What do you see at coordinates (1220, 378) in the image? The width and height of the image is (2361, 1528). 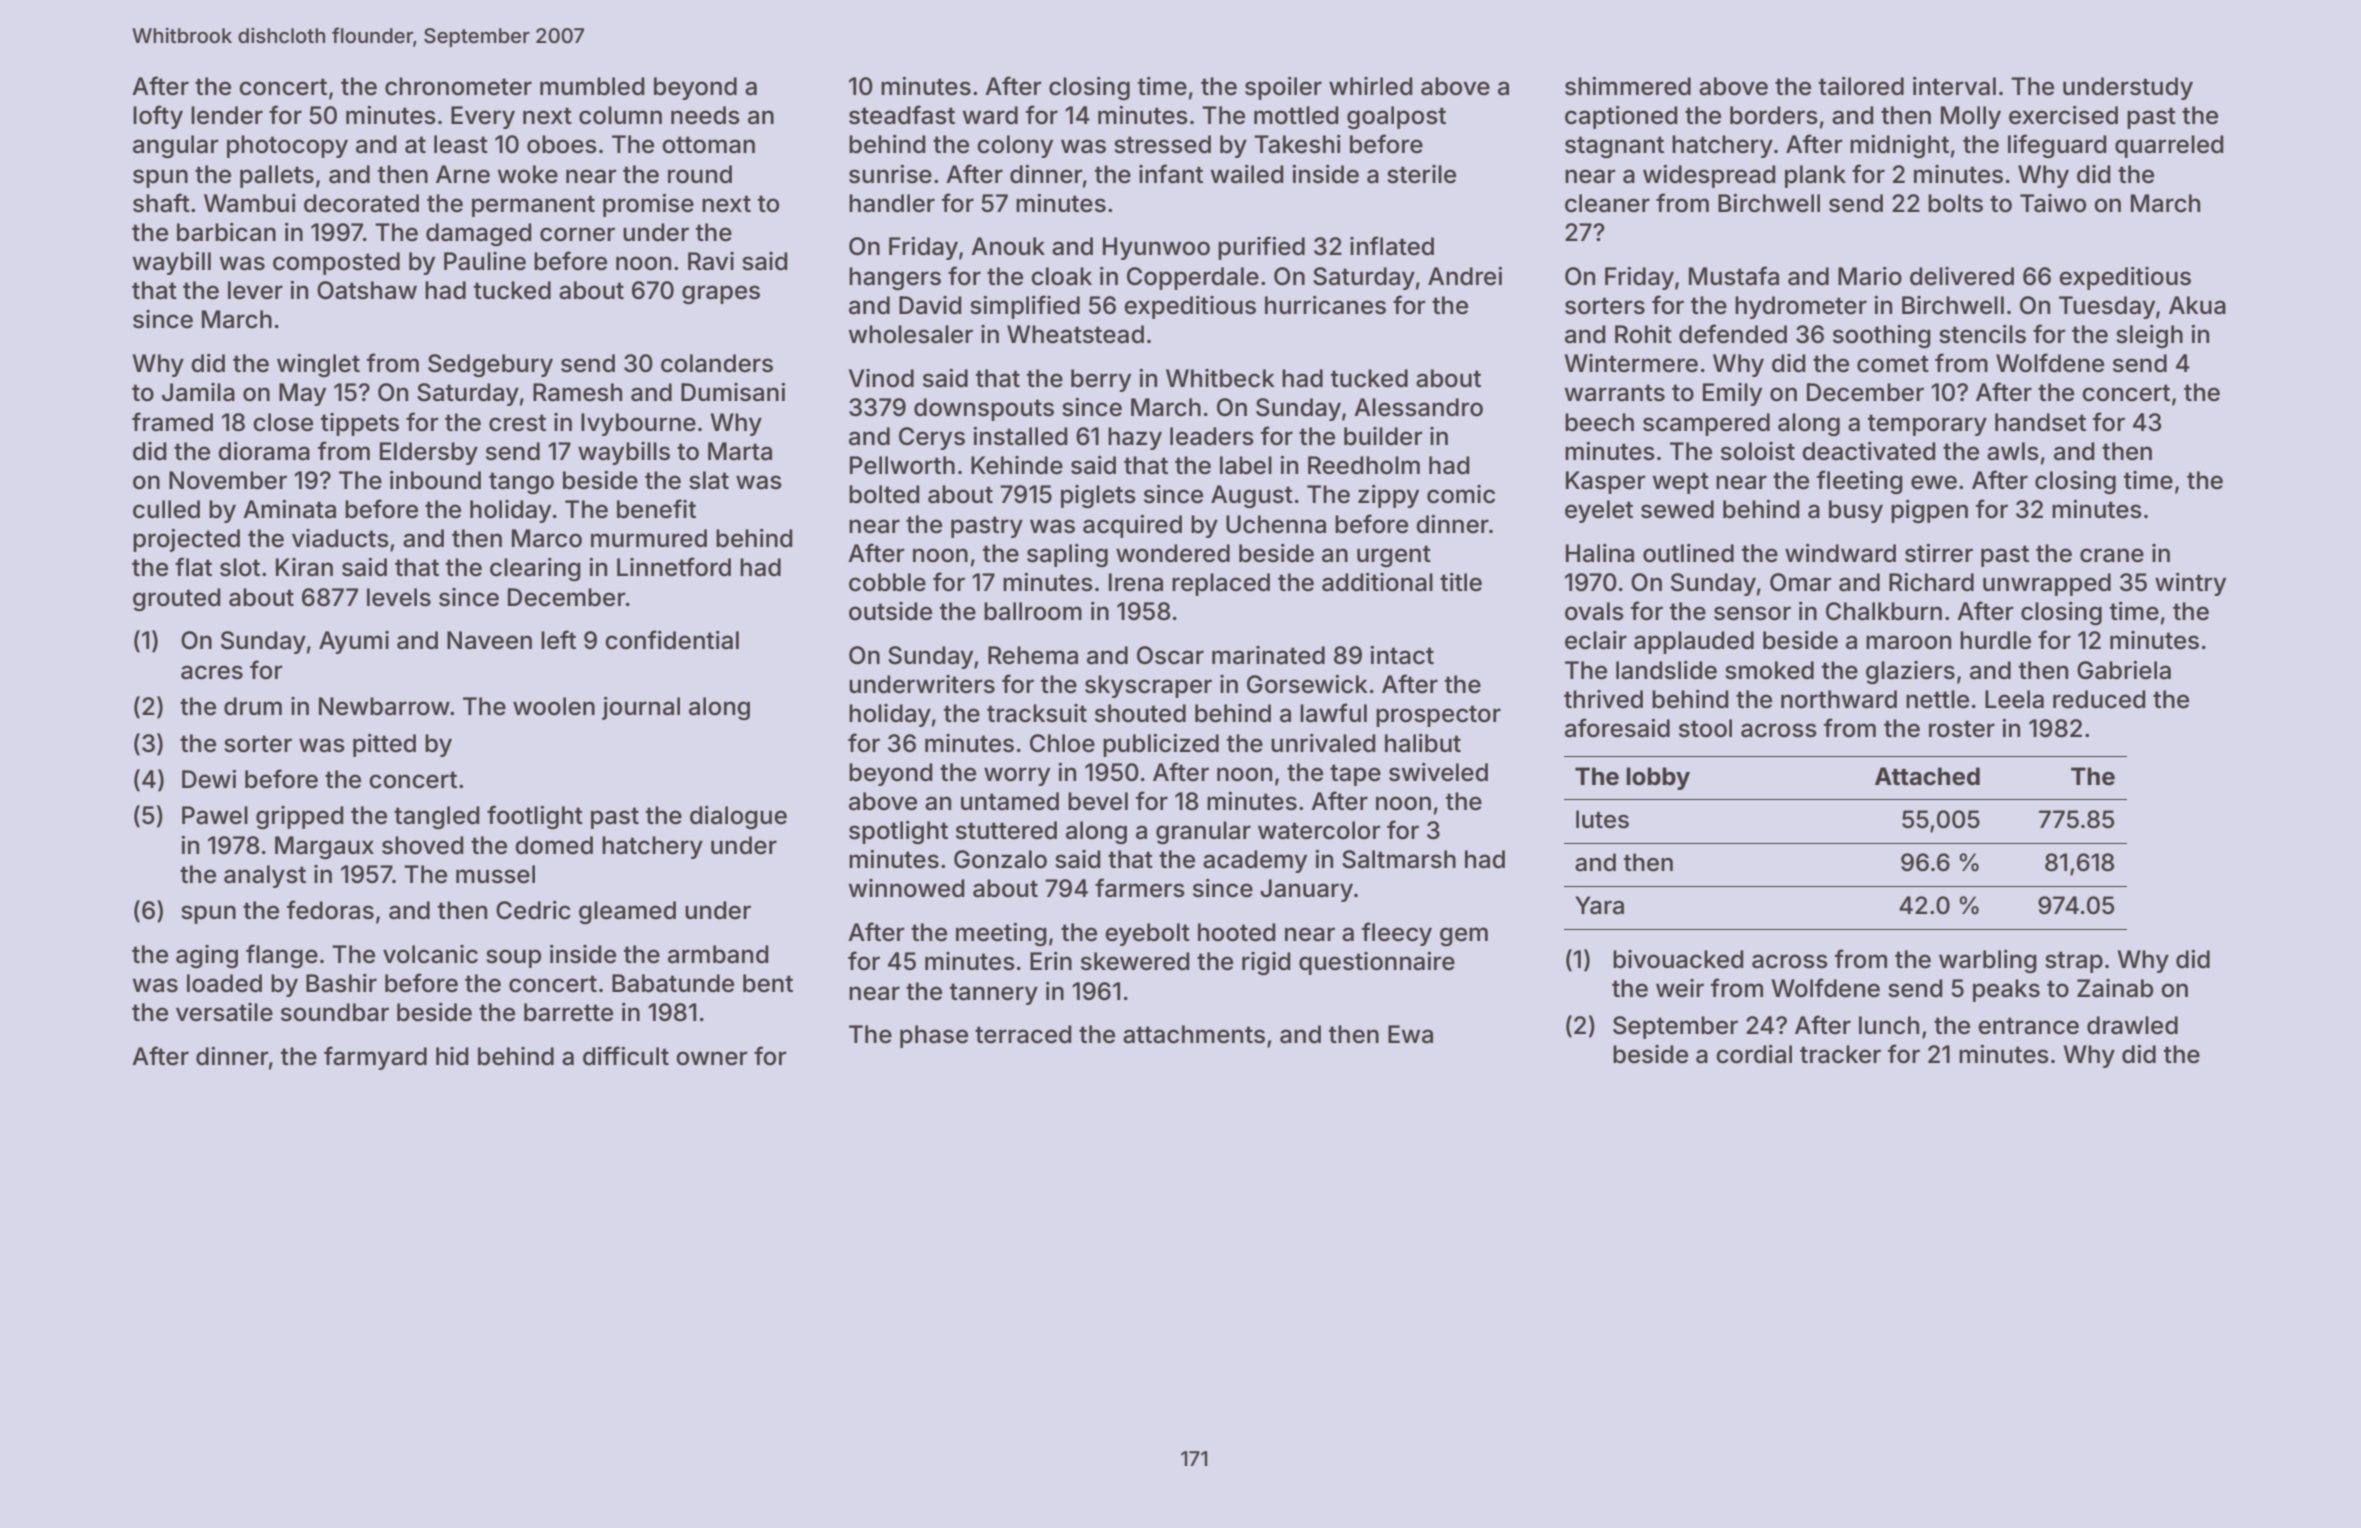 I see `Whitbeck` at bounding box center [1220, 378].
